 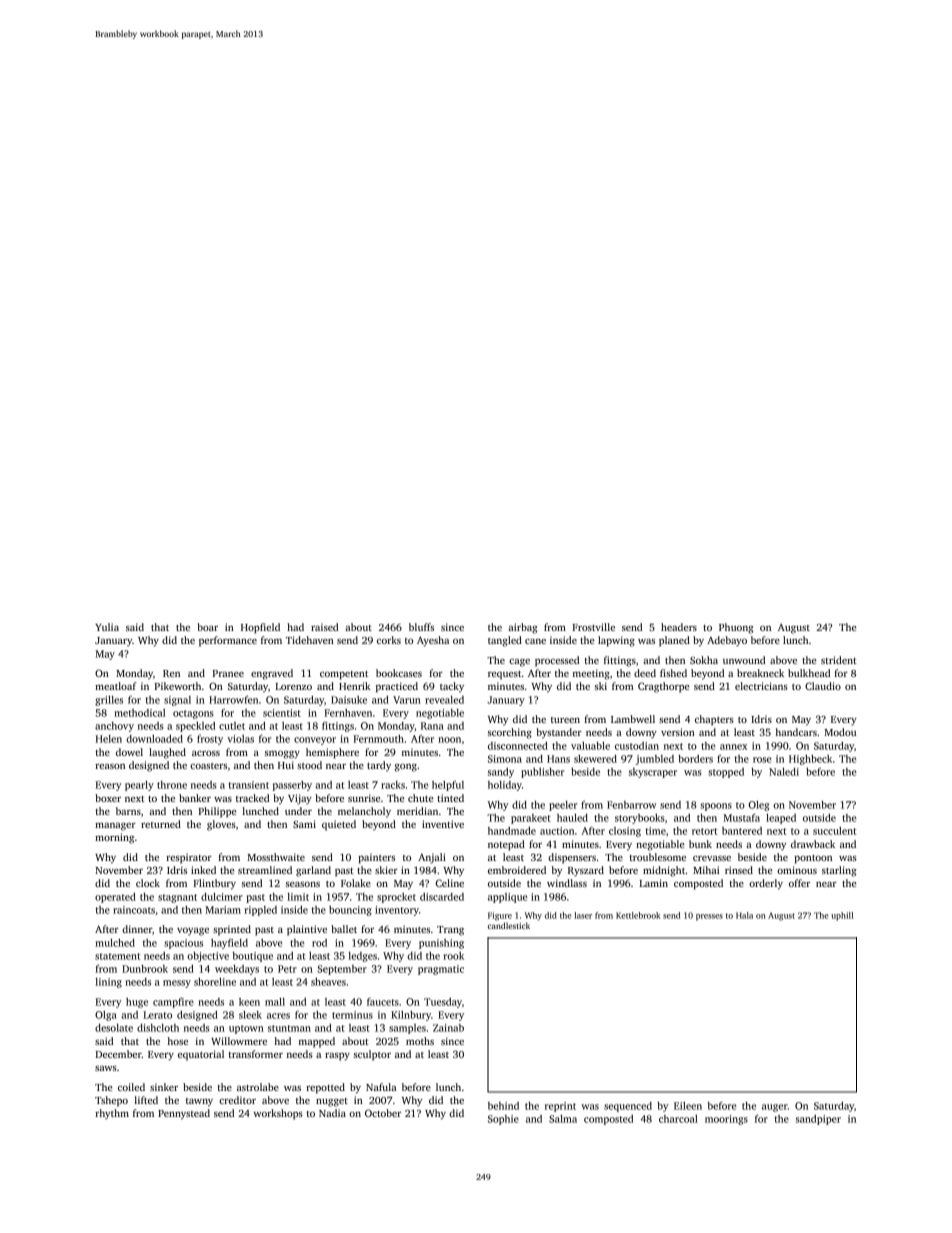 I want to click on Yulia, so click(x=107, y=627).
